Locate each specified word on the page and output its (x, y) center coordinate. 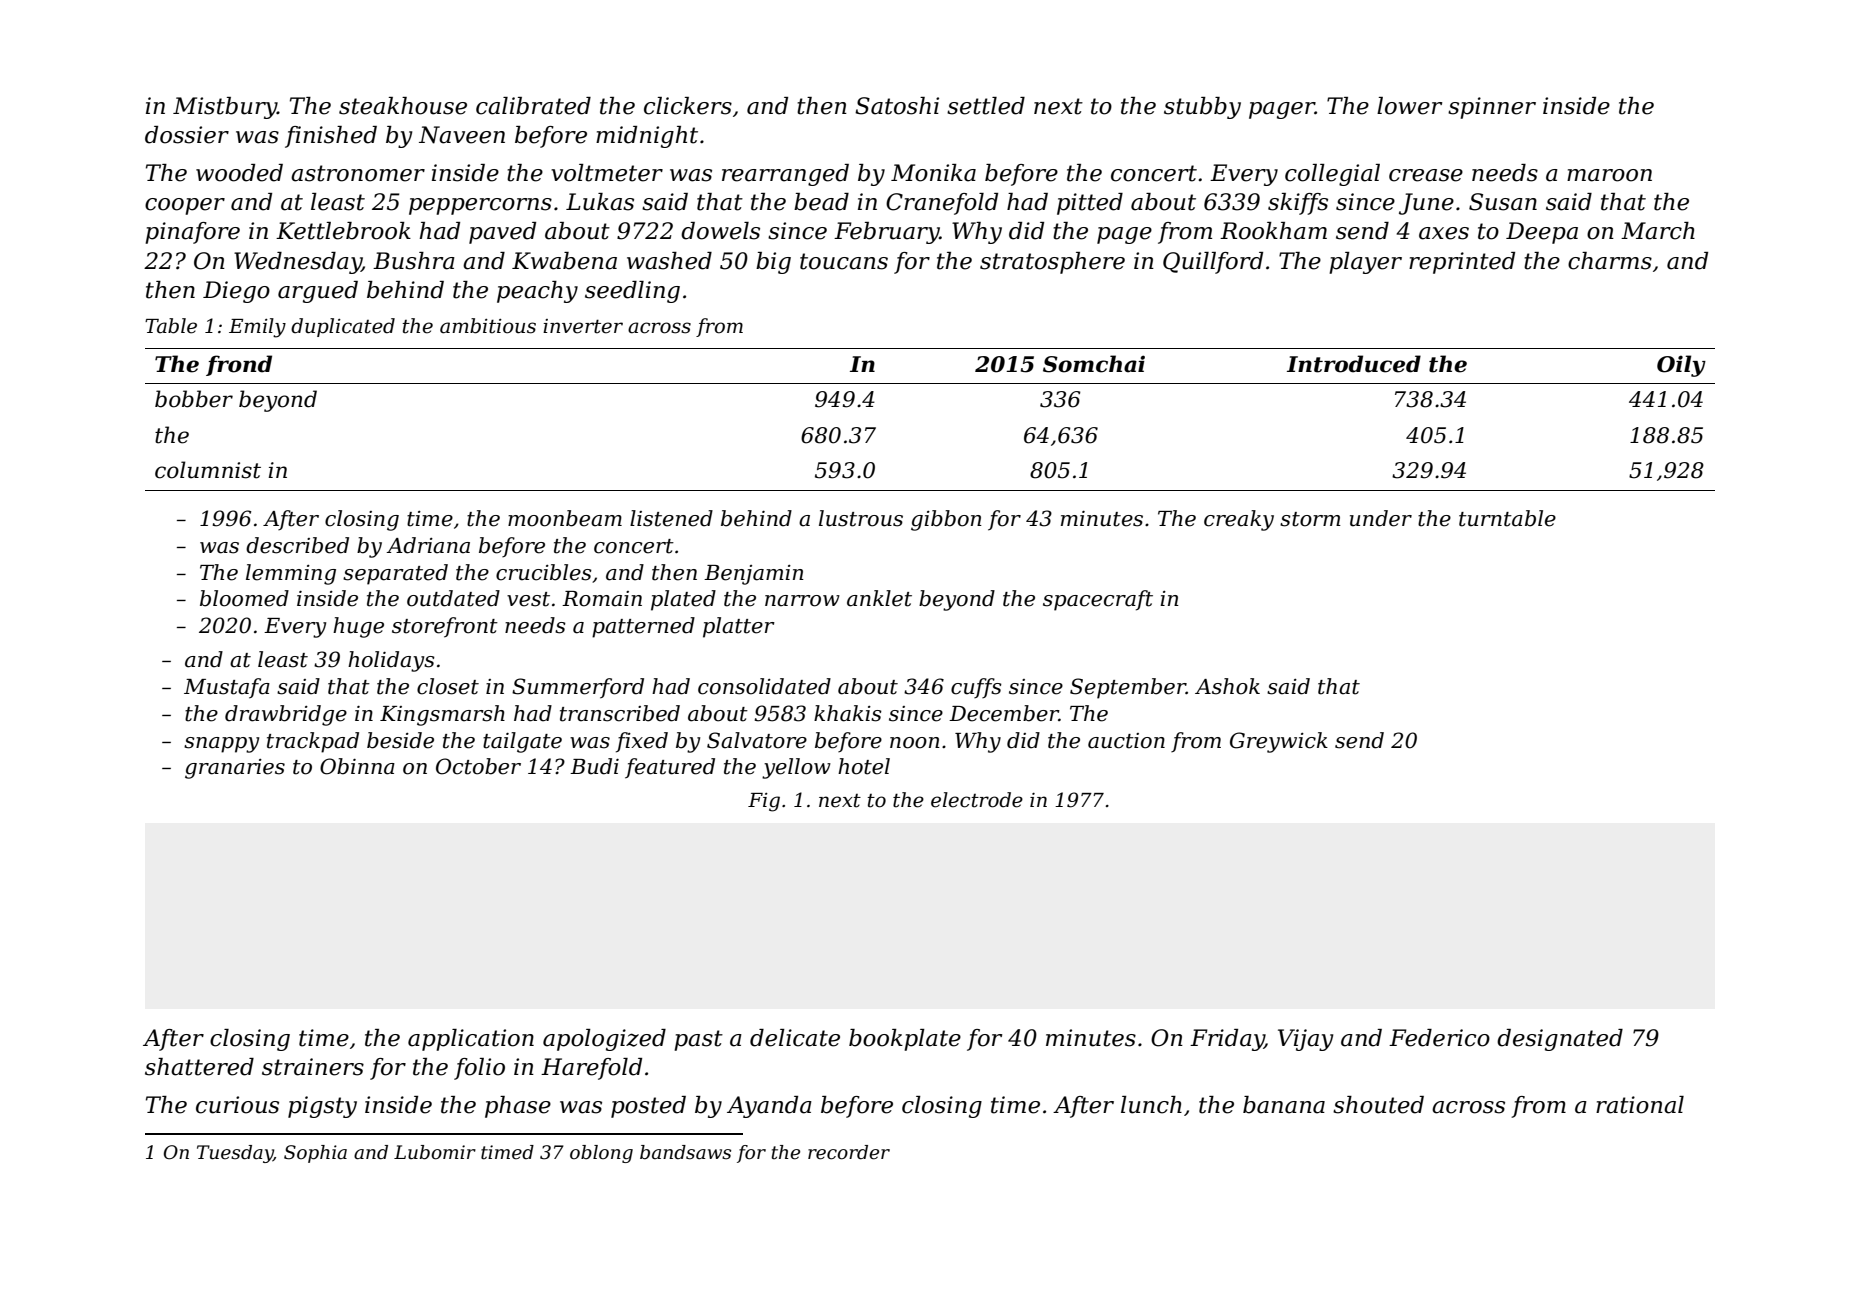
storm (1310, 519)
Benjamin (754, 575)
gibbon (946, 520)
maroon (1609, 175)
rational (1640, 1105)
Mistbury (225, 108)
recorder (849, 1152)
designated (1560, 1040)
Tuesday (235, 1154)
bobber (194, 399)
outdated (453, 598)
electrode (977, 800)
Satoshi (897, 106)
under (1381, 518)
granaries (235, 769)
